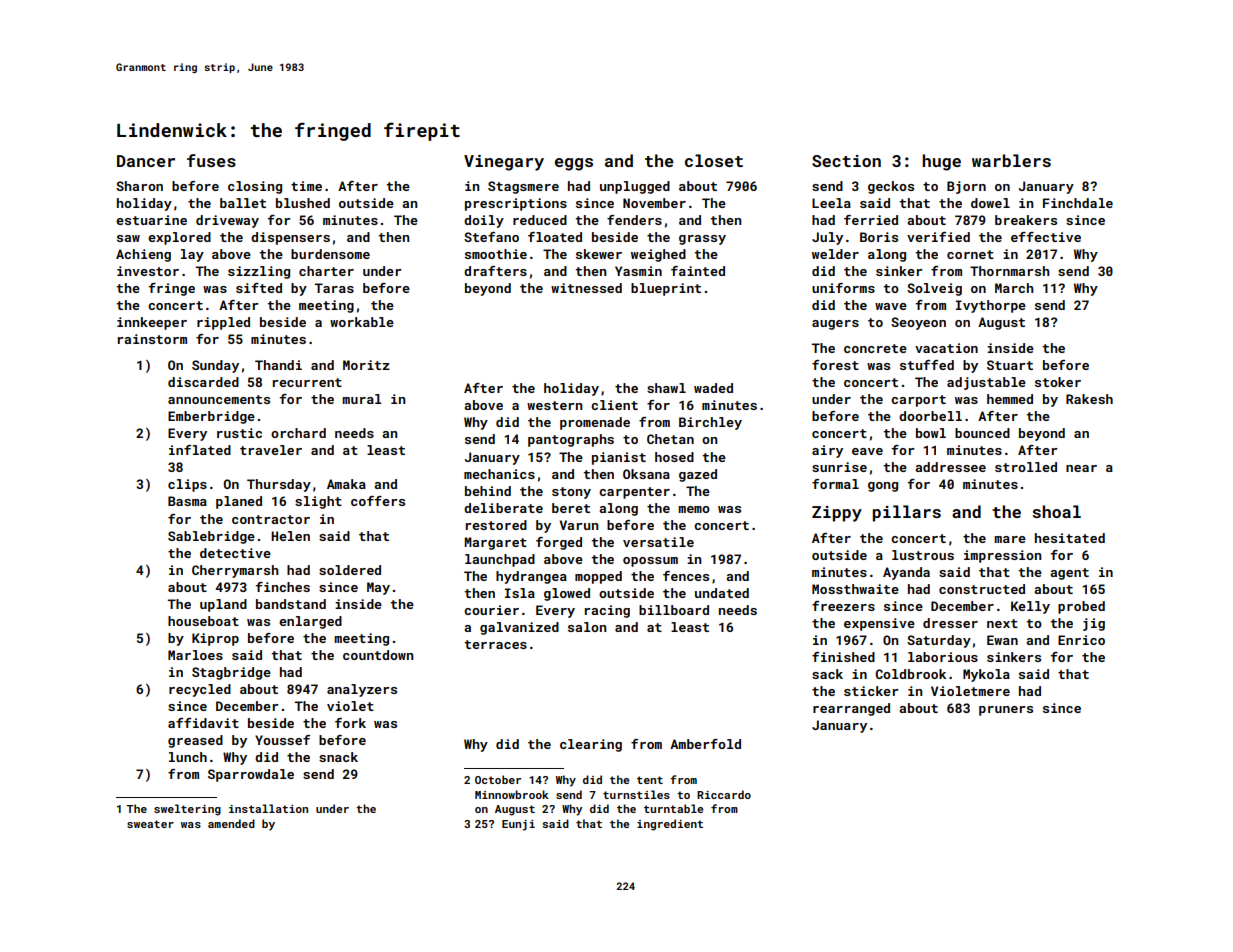 The image size is (1233, 952). What do you see at coordinates (139, 186) in the document?
I see `Sharon` at bounding box center [139, 186].
